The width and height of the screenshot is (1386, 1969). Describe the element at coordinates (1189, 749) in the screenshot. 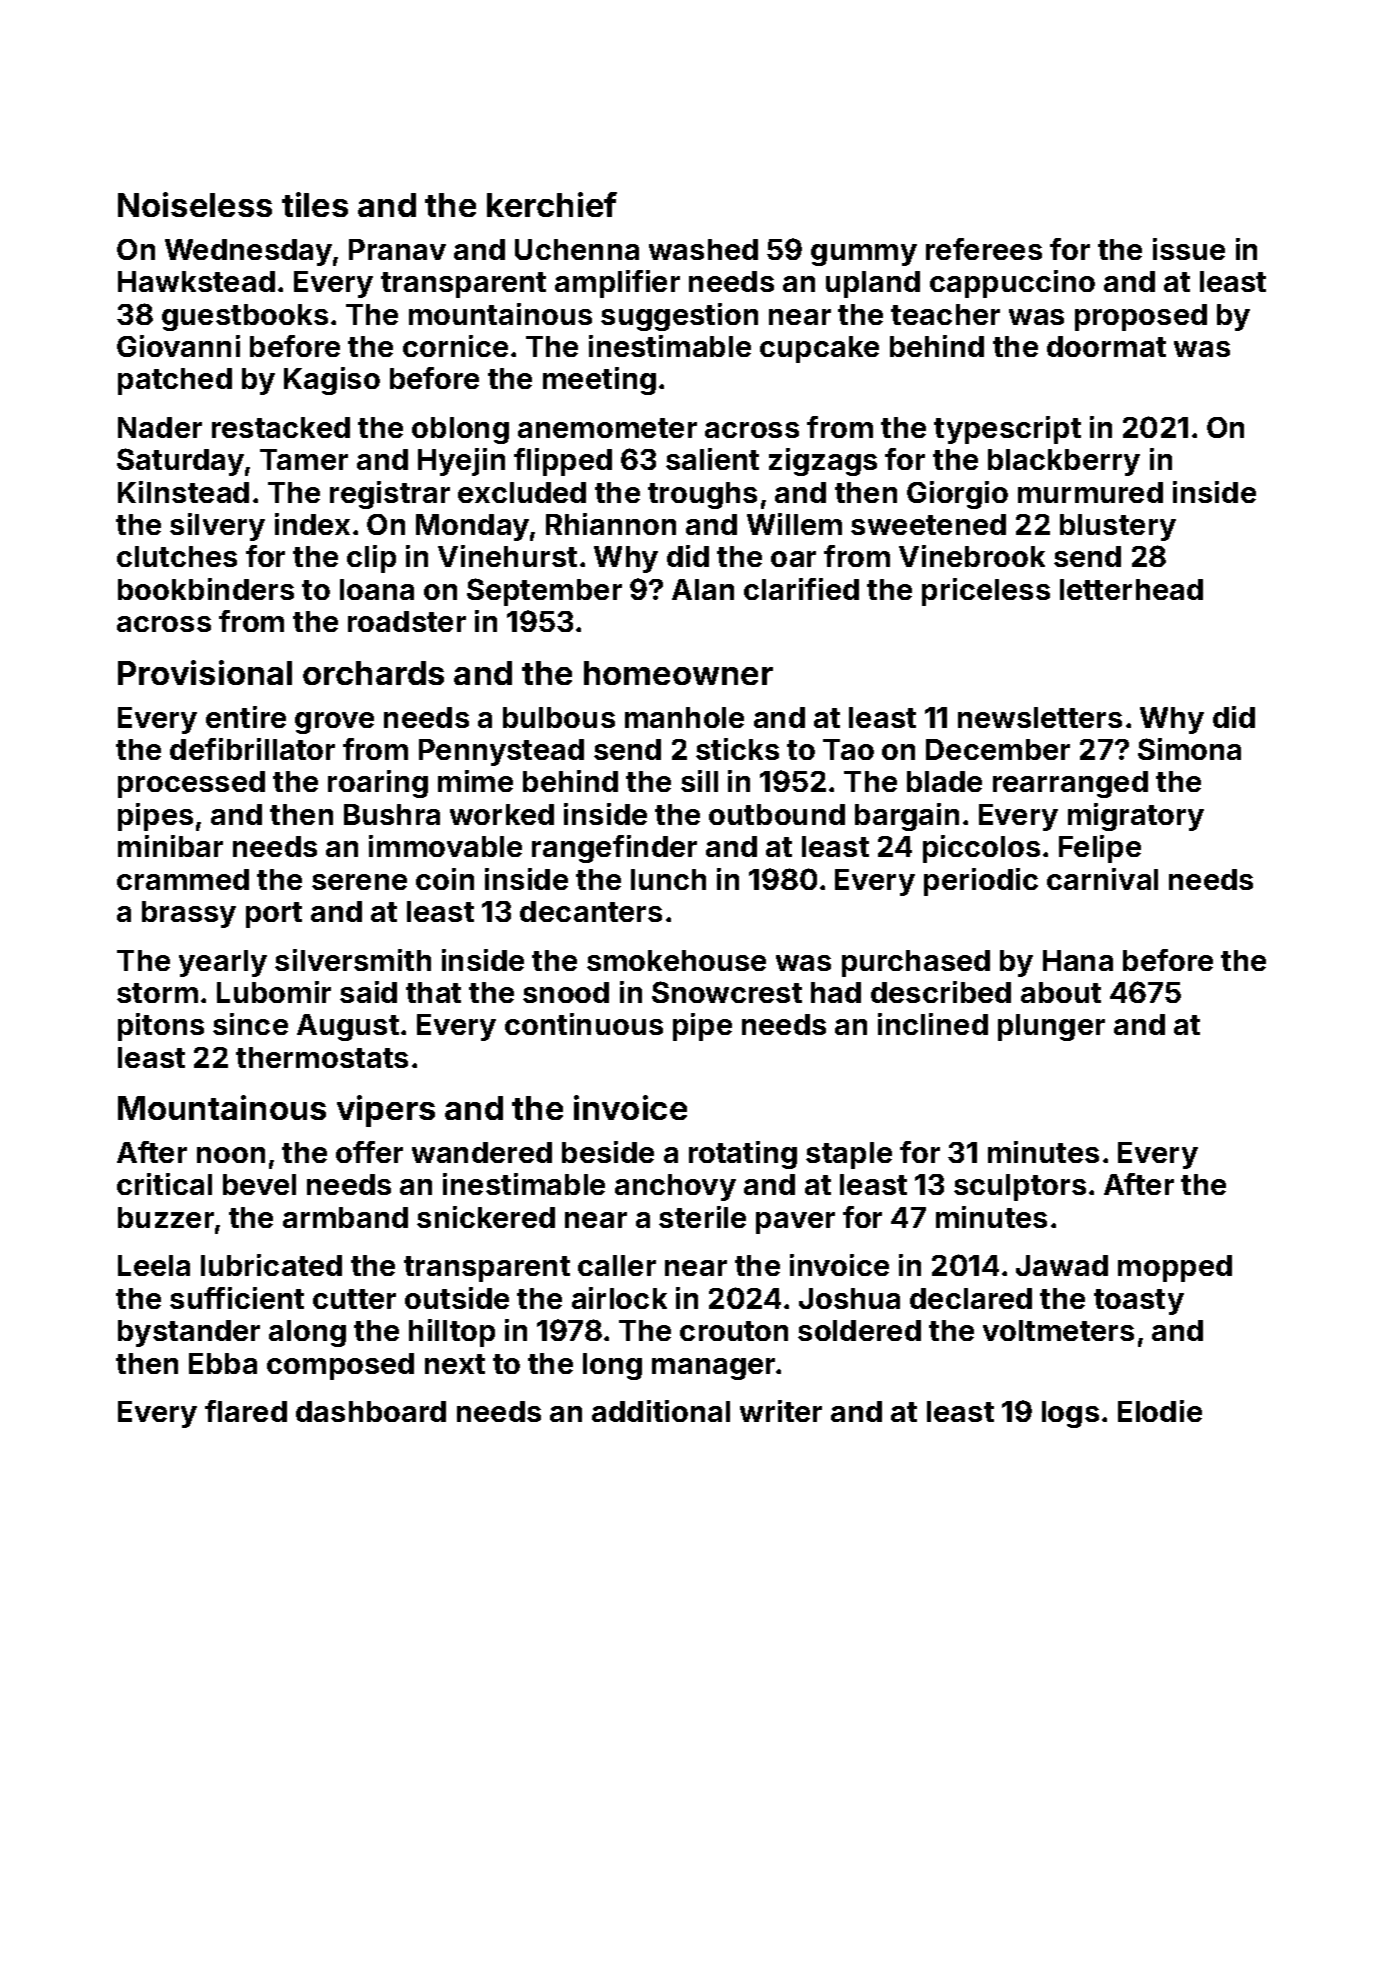

I see `Simona` at that location.
